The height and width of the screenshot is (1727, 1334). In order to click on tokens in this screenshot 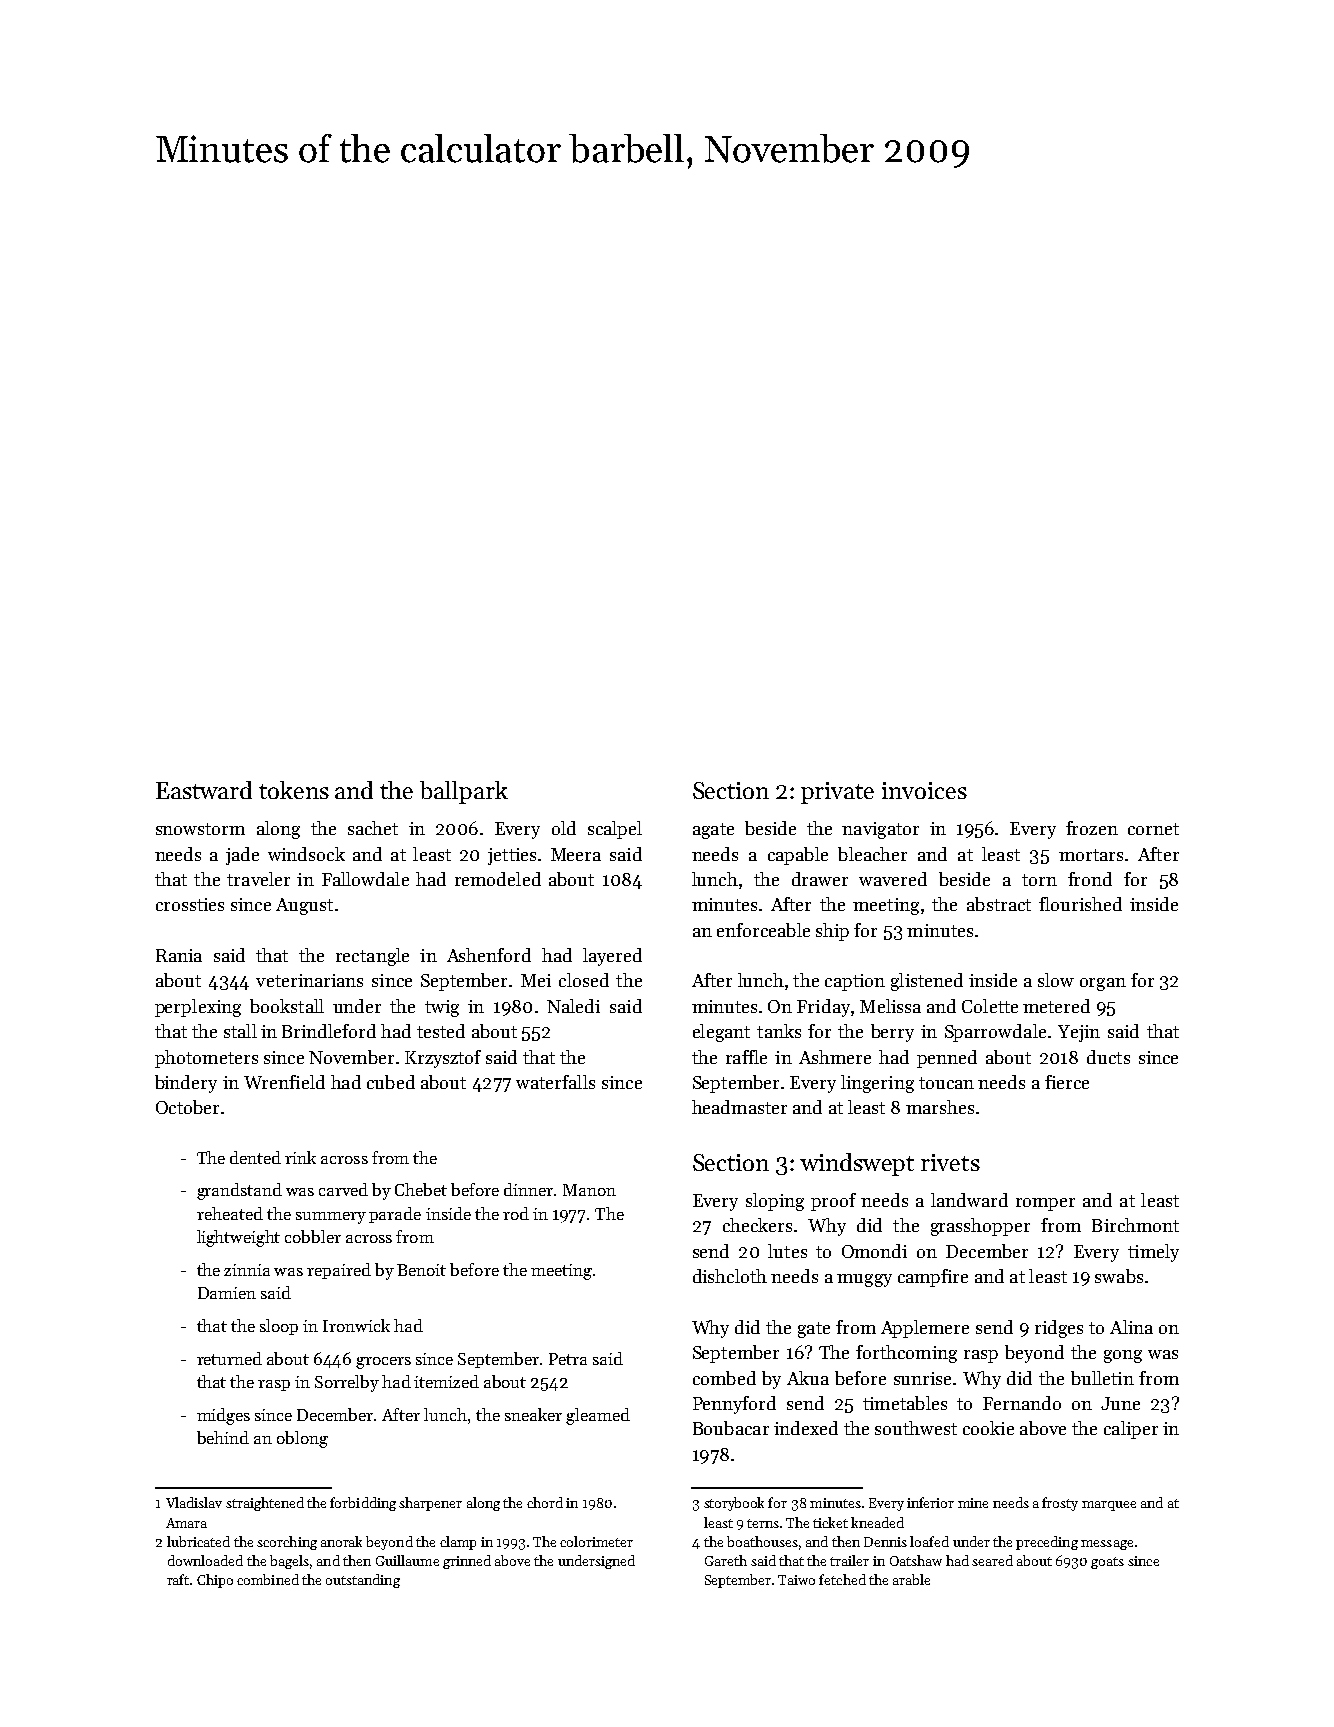, I will do `click(294, 790)`.
